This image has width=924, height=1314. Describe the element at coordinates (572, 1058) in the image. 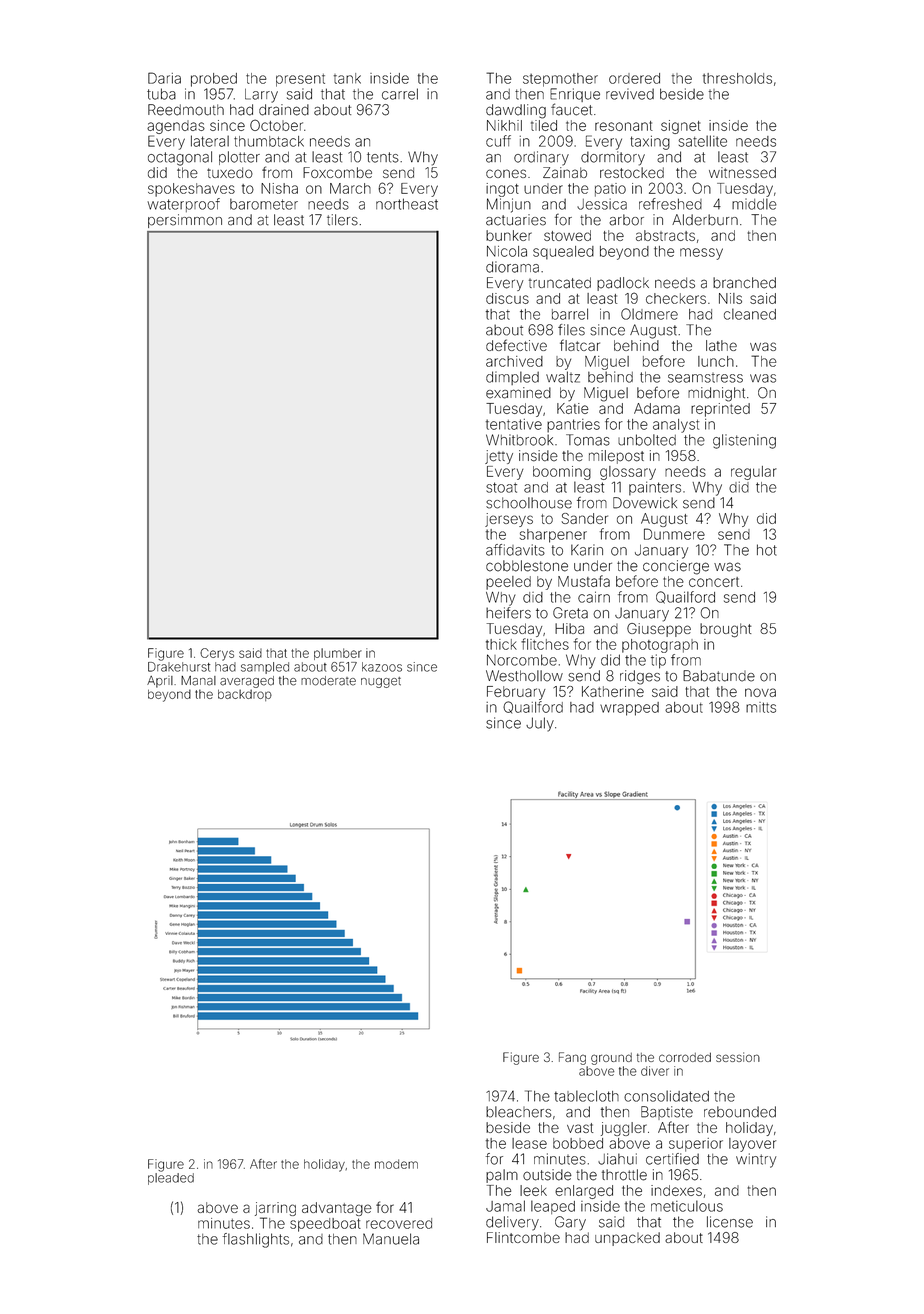

I see `Fang` at that location.
